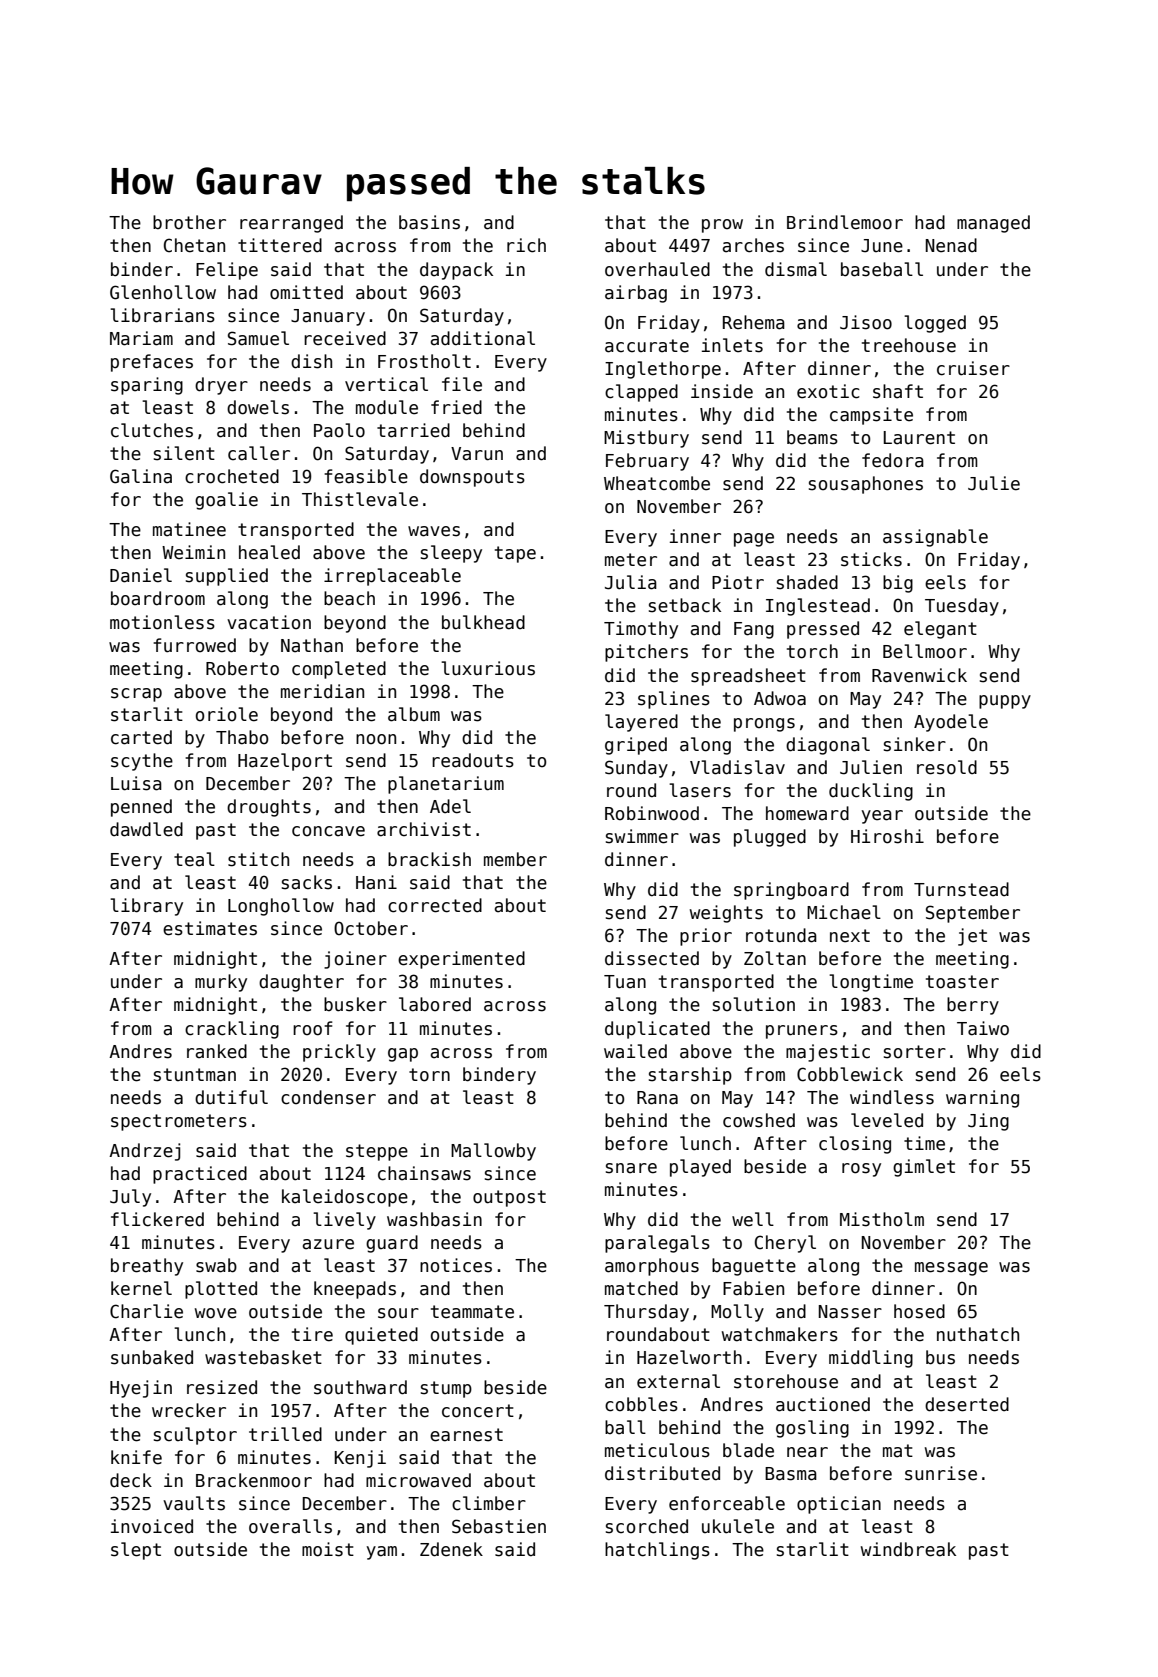  I want to click on October, so click(371, 928).
